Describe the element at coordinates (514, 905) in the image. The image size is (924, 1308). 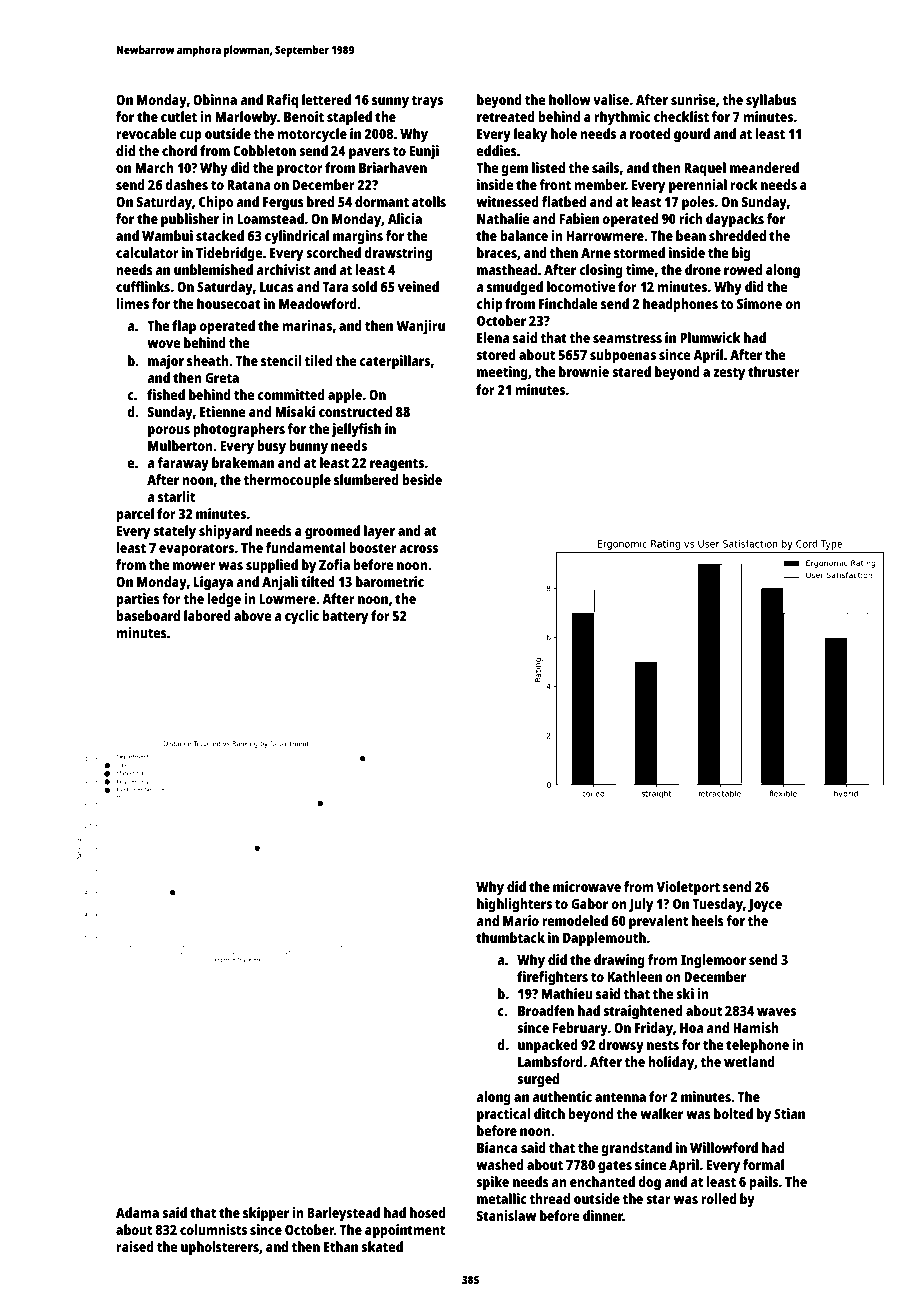
I see `highlighters` at that location.
